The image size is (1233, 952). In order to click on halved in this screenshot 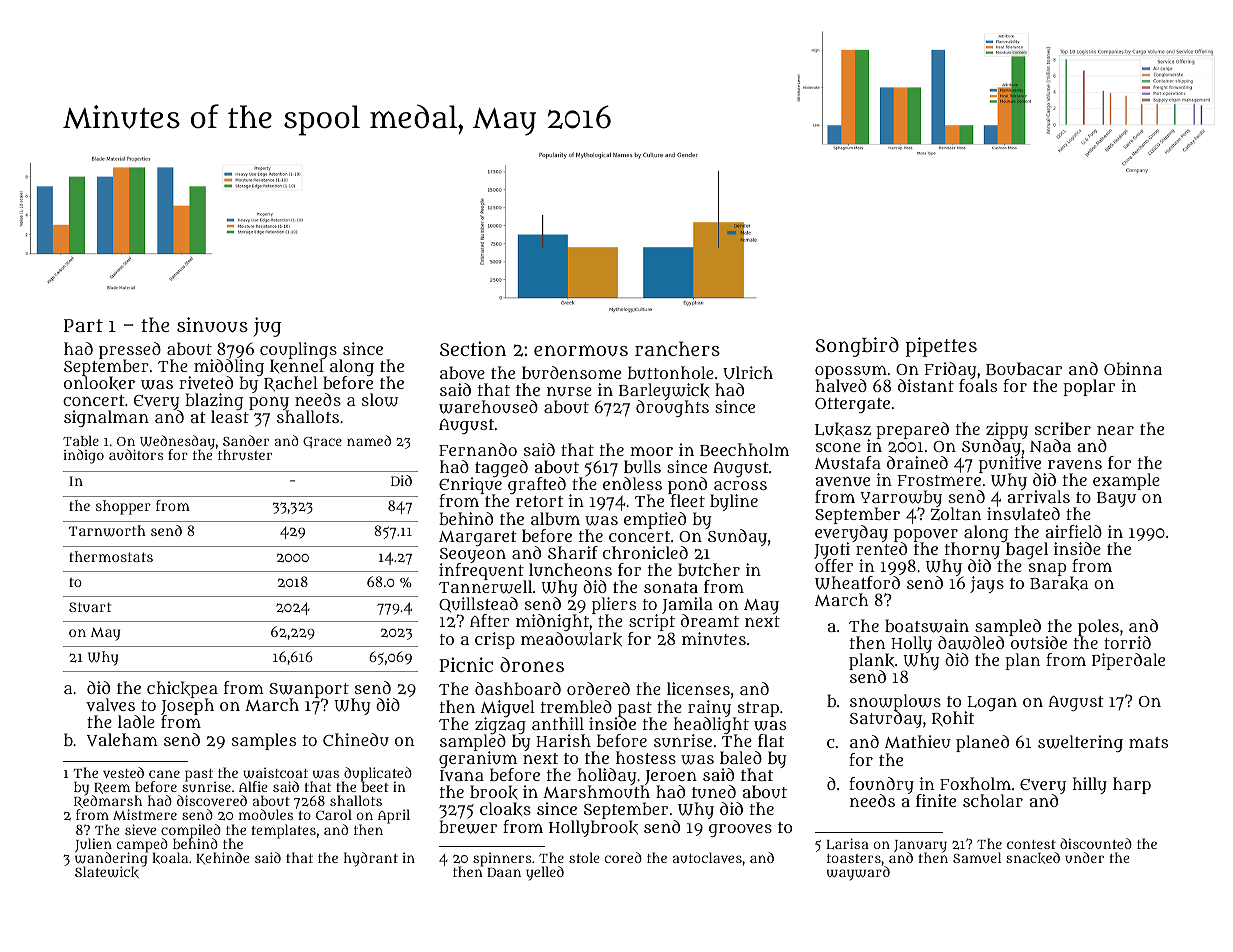, I will do `click(841, 385)`.
